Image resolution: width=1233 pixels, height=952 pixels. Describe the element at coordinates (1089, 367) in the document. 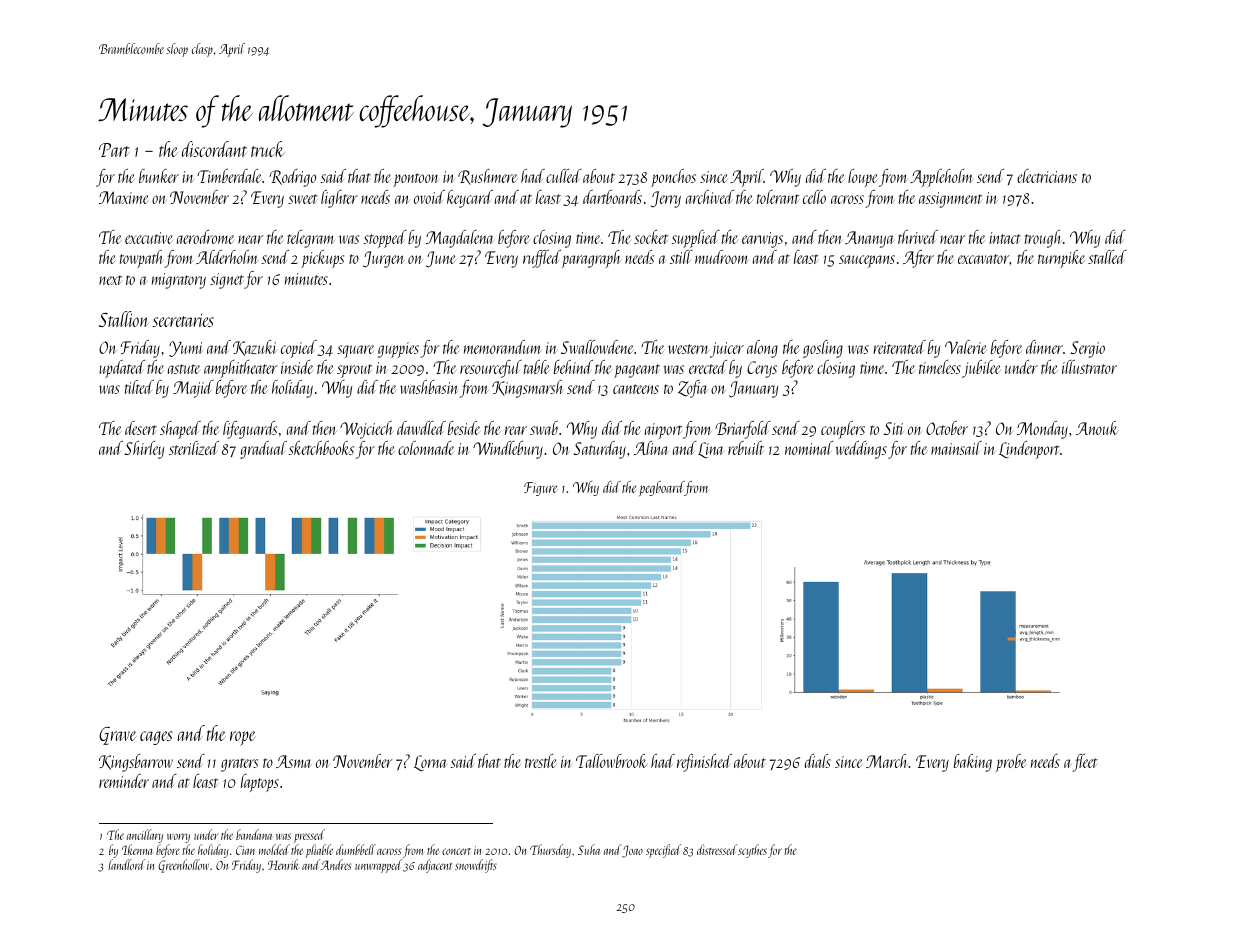

I see `illustrator` at that location.
